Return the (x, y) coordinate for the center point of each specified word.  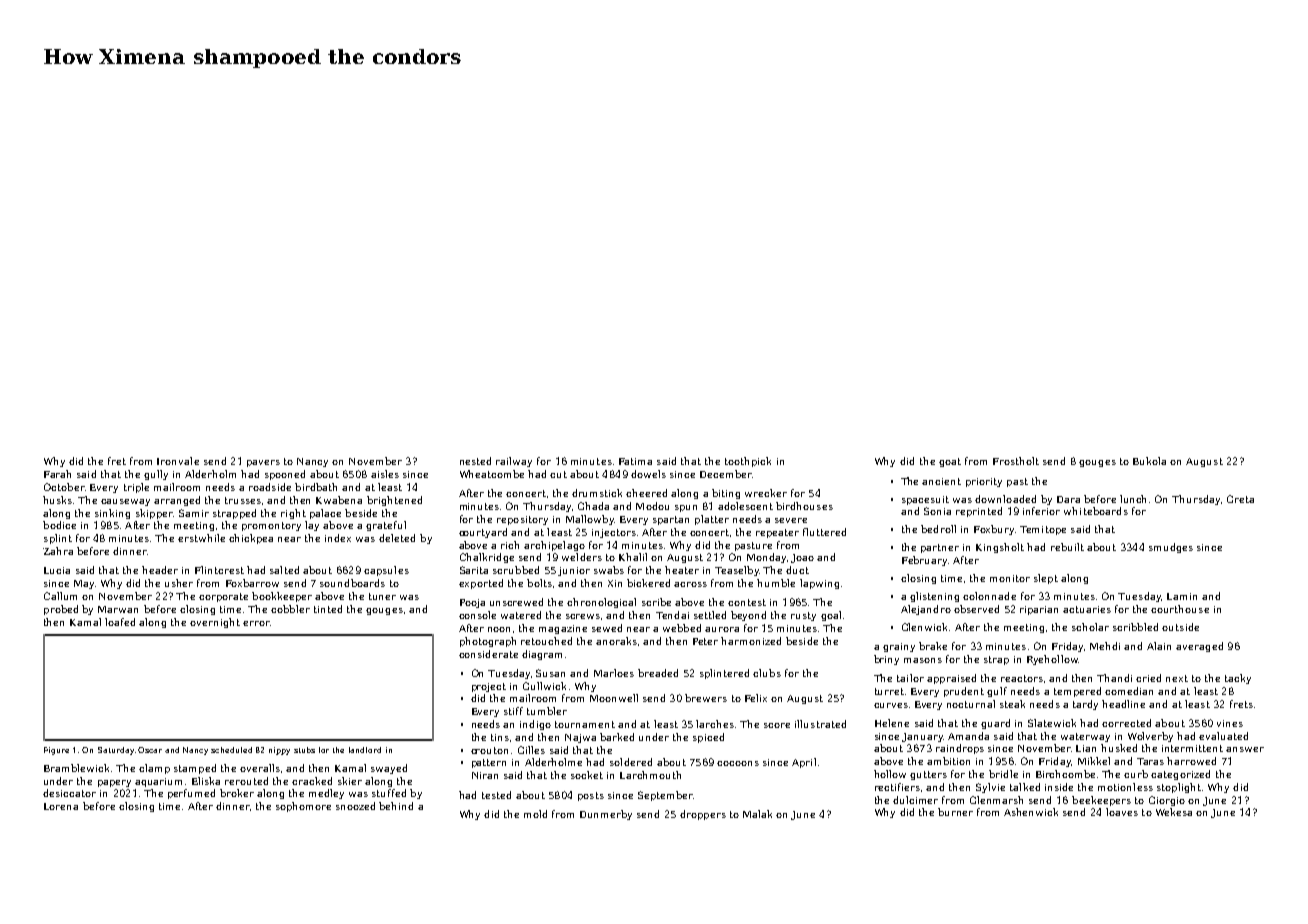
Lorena (61, 806)
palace (325, 514)
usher (179, 583)
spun (686, 508)
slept (1046, 579)
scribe (656, 602)
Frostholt (1016, 461)
